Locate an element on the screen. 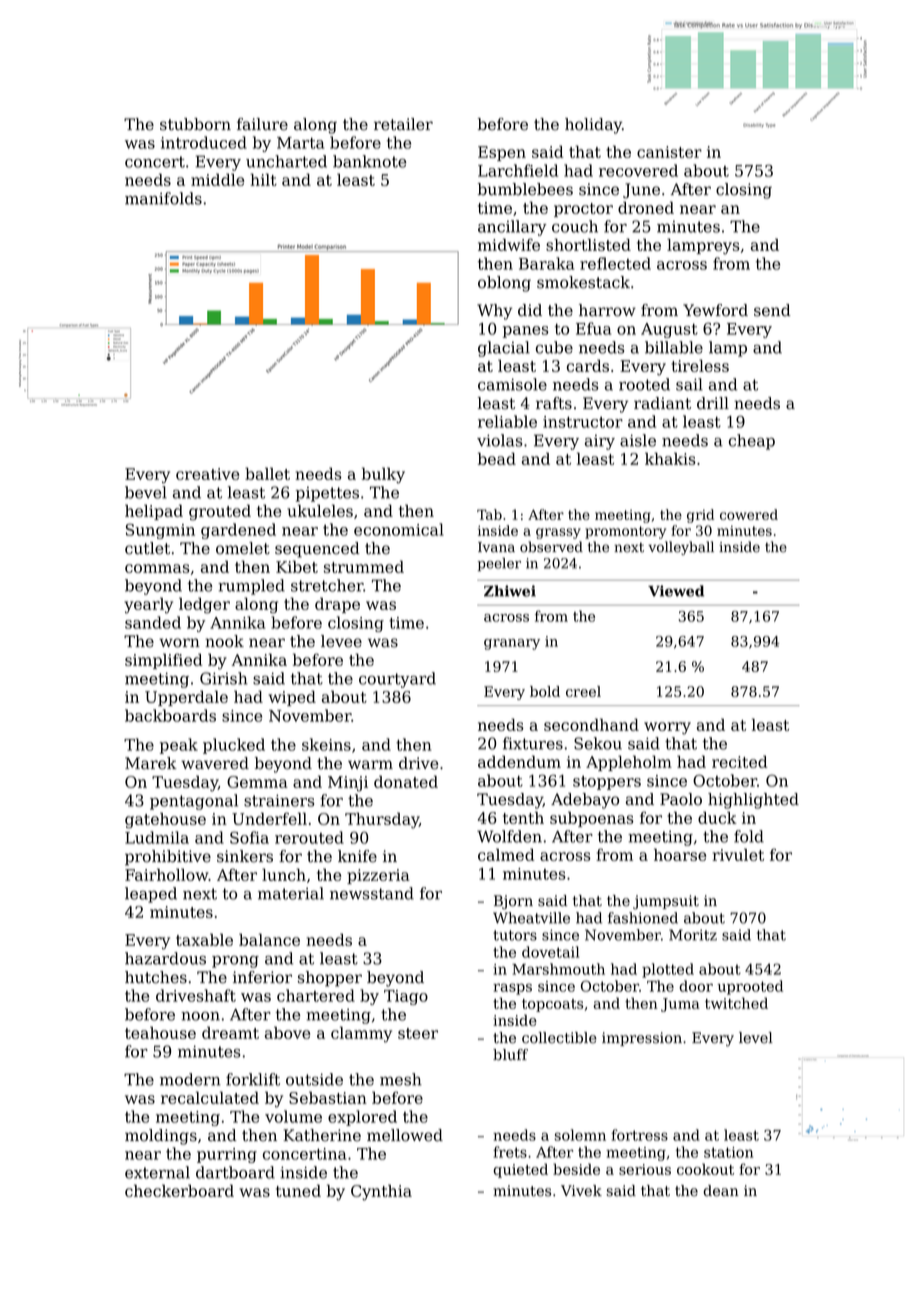 The width and height of the screenshot is (924, 1314). steer is located at coordinates (418, 1033).
